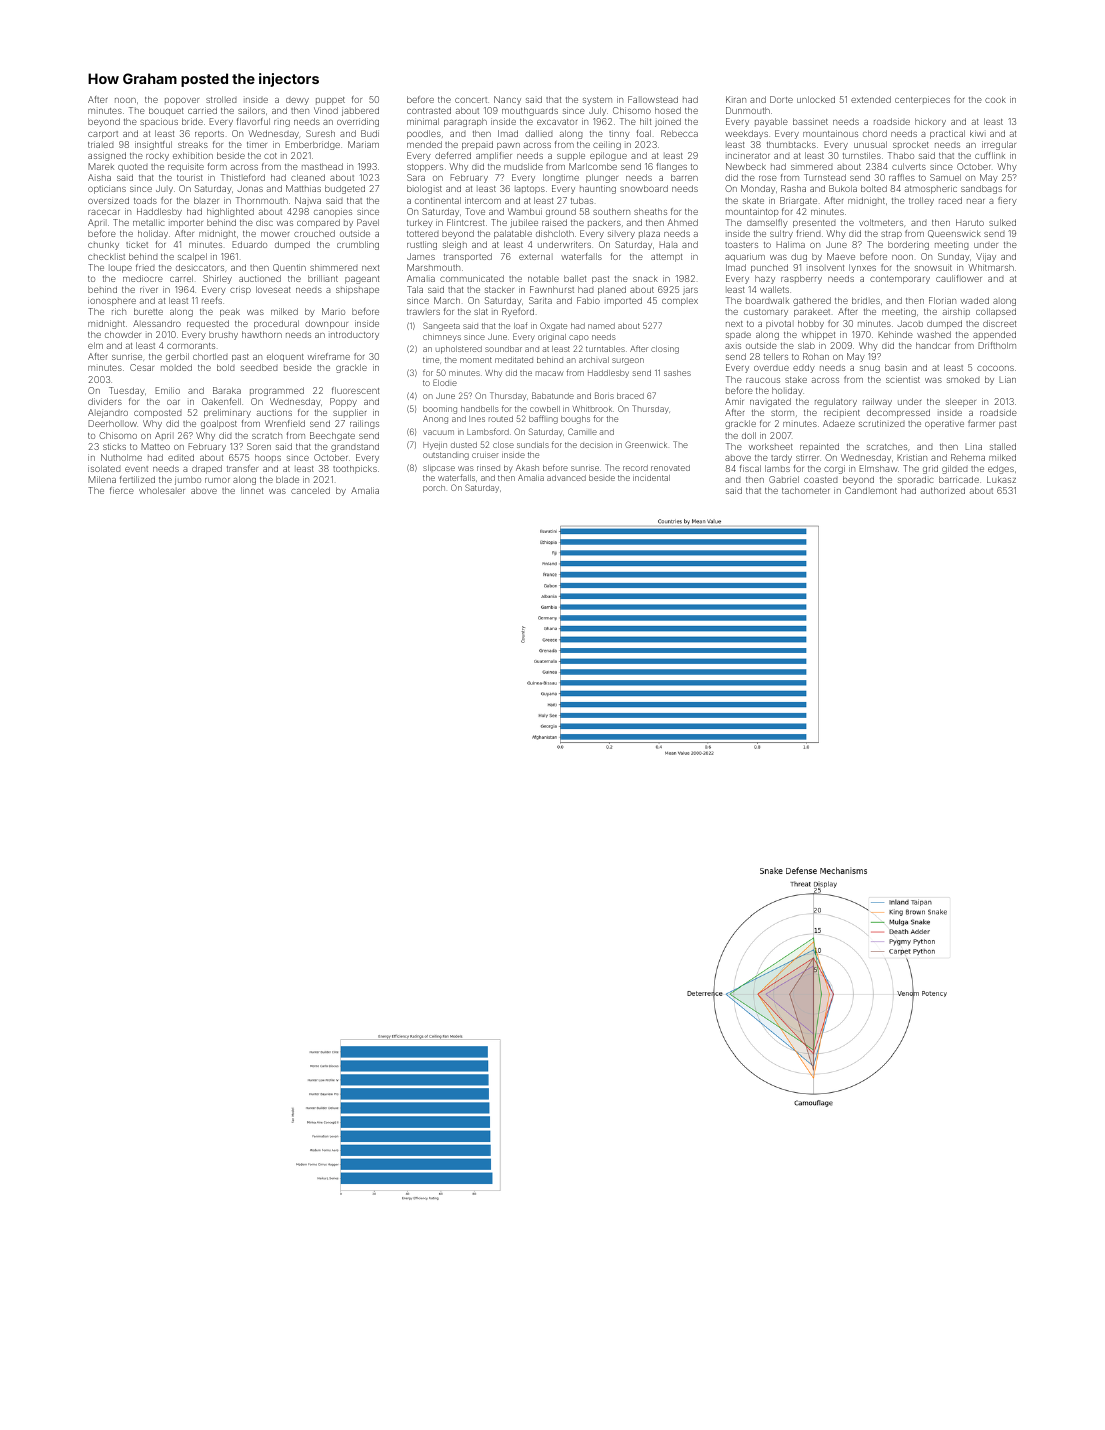 This screenshot has height=1430, width=1105. What do you see at coordinates (243, 177) in the screenshot?
I see `Thistleford` at bounding box center [243, 177].
